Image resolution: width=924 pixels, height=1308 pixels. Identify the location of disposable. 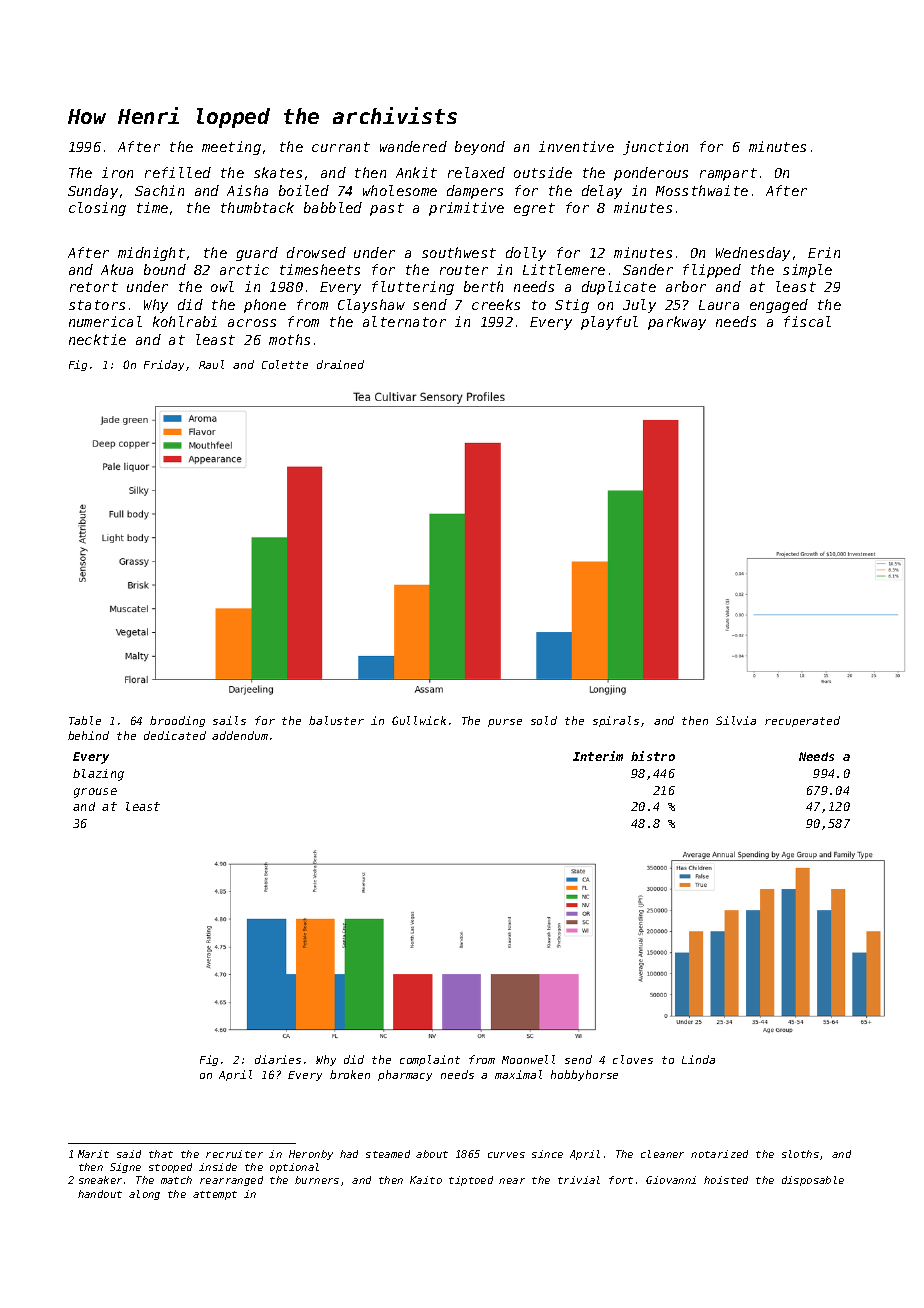
(813, 1181).
